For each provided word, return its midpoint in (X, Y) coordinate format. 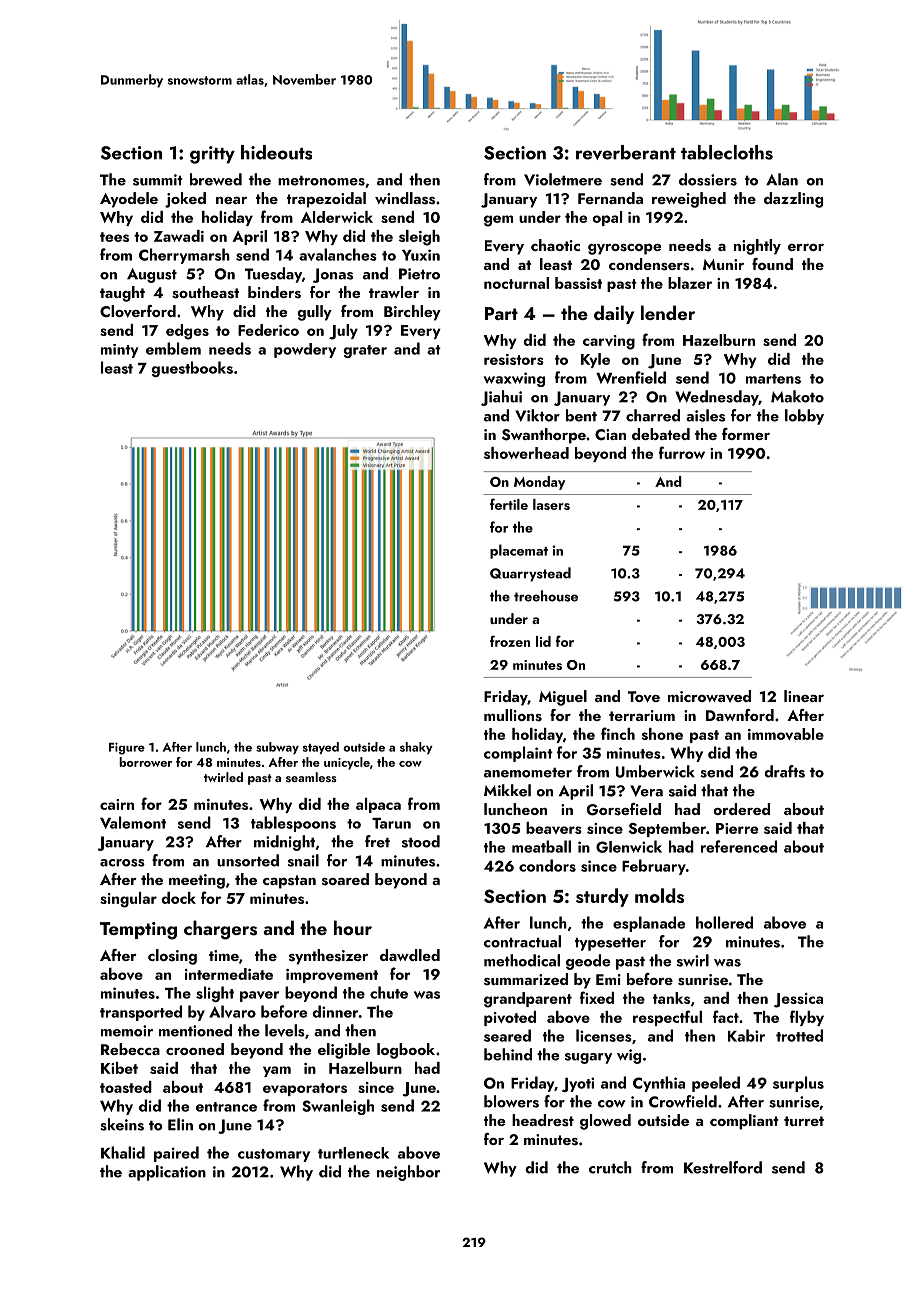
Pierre (737, 828)
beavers (554, 828)
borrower (145, 762)
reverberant (626, 152)
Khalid (123, 1152)
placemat (519, 551)
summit (158, 180)
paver (259, 996)
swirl (693, 960)
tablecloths (727, 152)
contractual (522, 941)
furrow (682, 452)
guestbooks (192, 369)
